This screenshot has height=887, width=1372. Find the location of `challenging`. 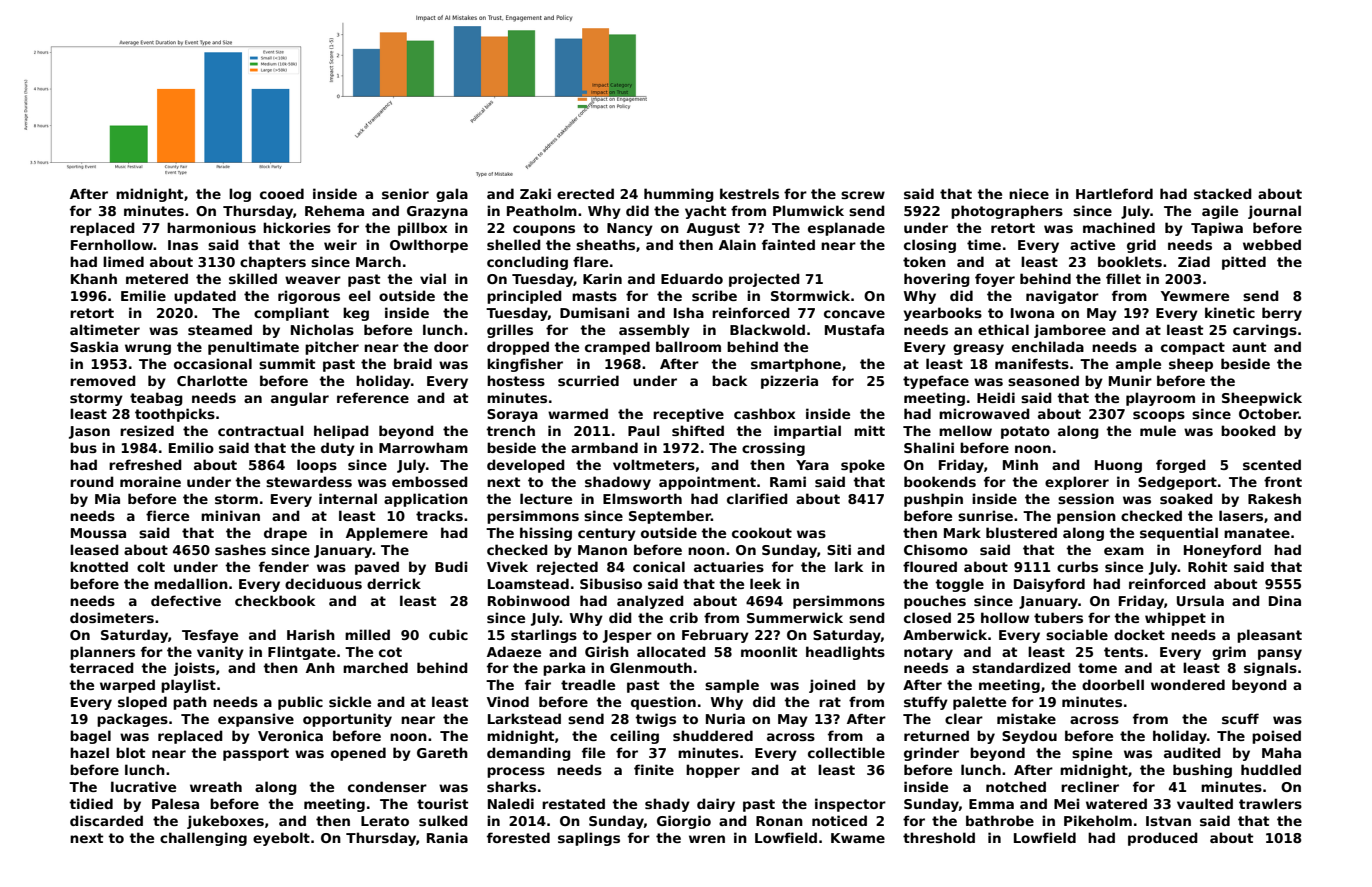

challenging is located at coordinates (203, 839).
